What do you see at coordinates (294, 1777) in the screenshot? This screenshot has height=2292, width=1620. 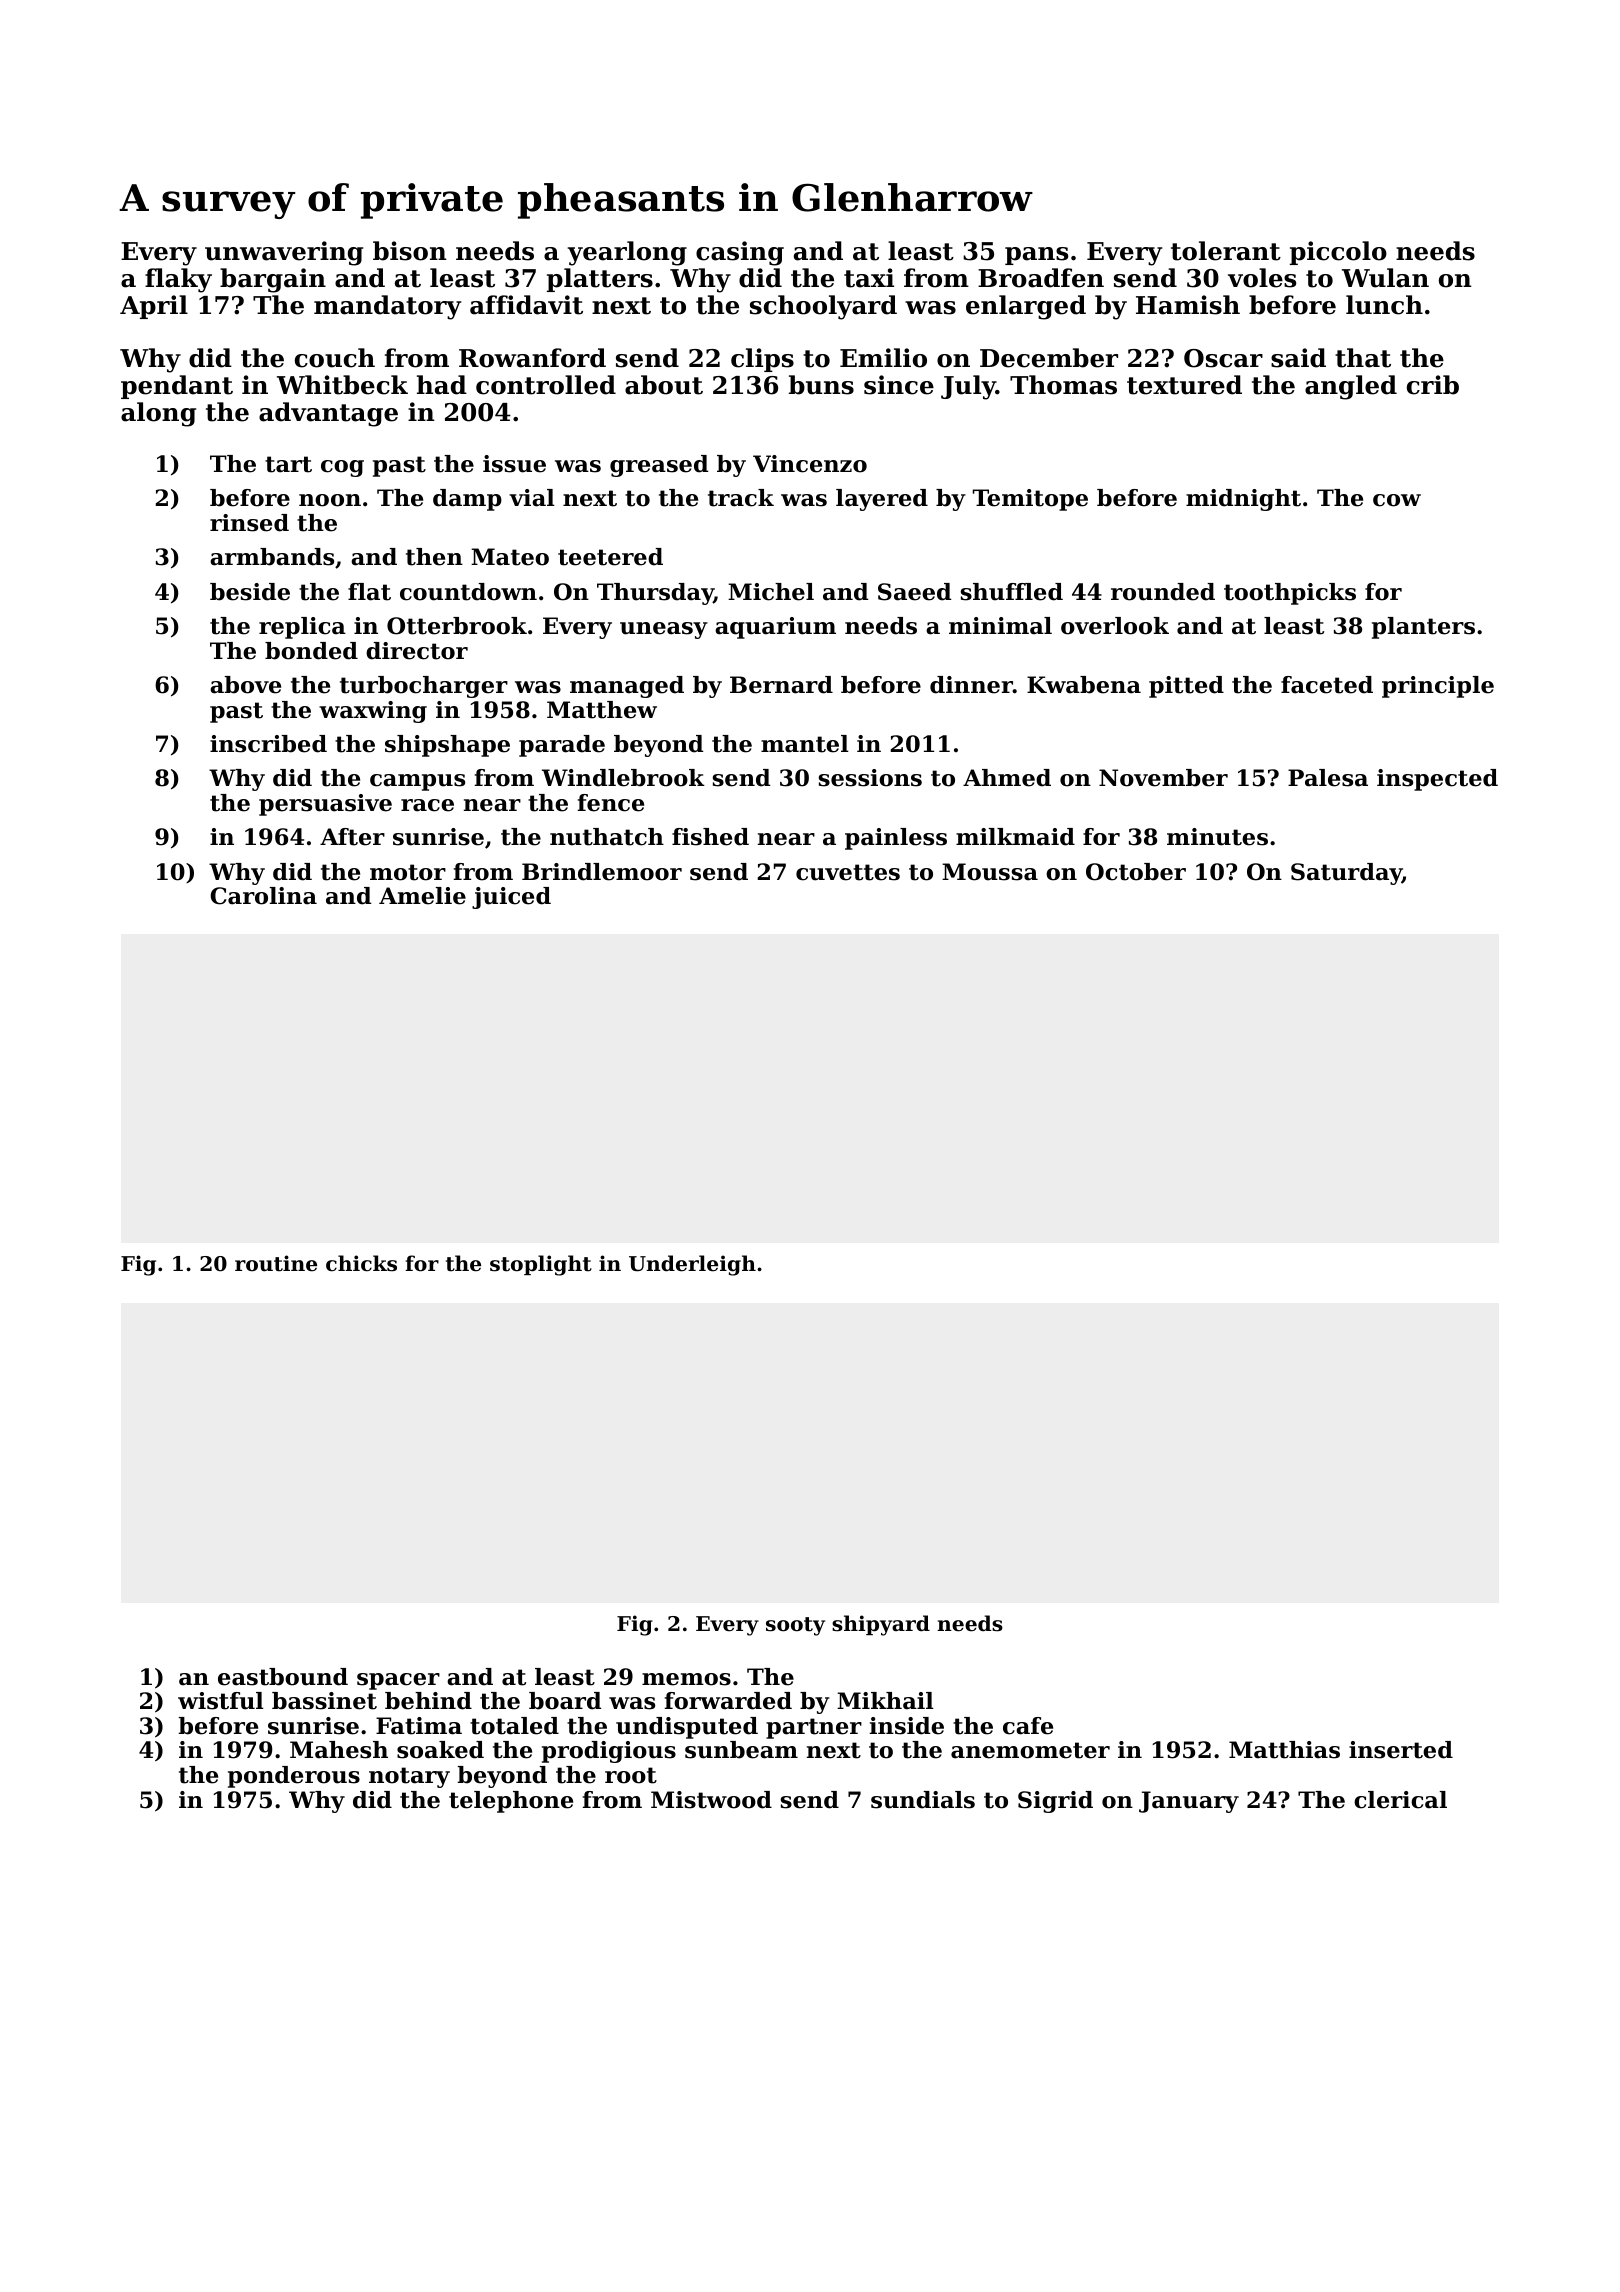 I see `ponderous` at bounding box center [294, 1777].
